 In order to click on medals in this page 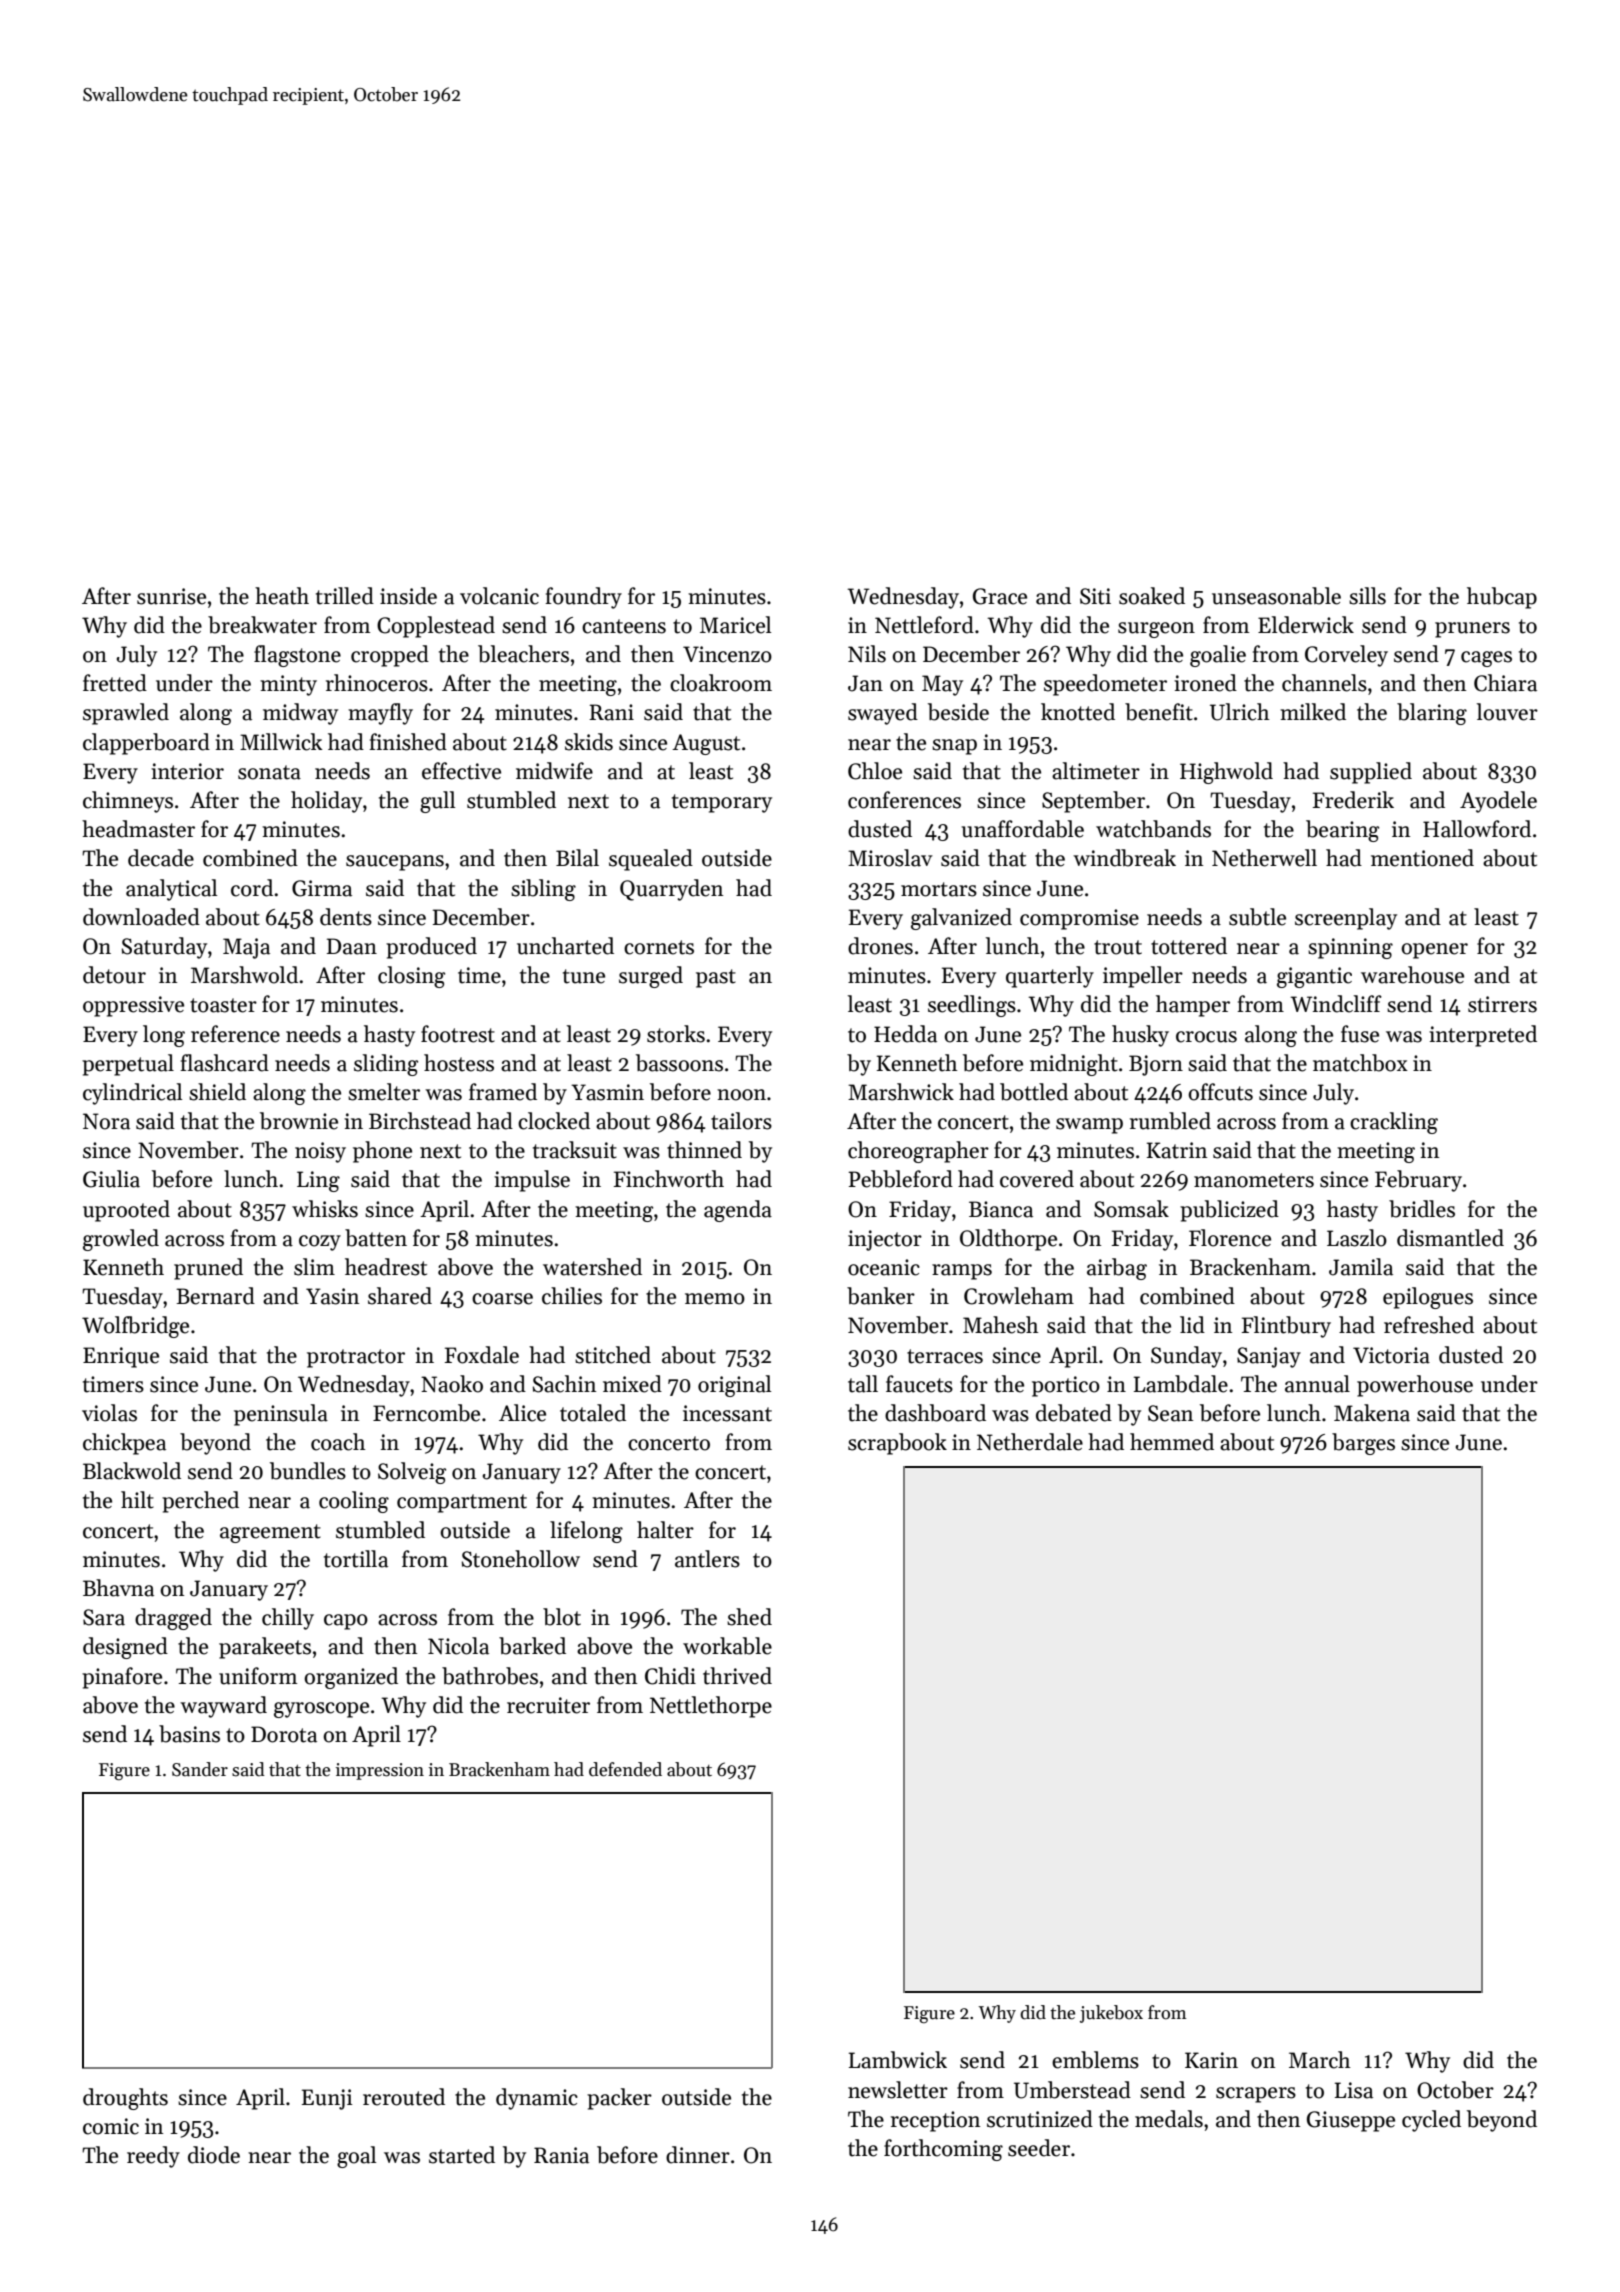, I will do `click(1169, 2119)`.
